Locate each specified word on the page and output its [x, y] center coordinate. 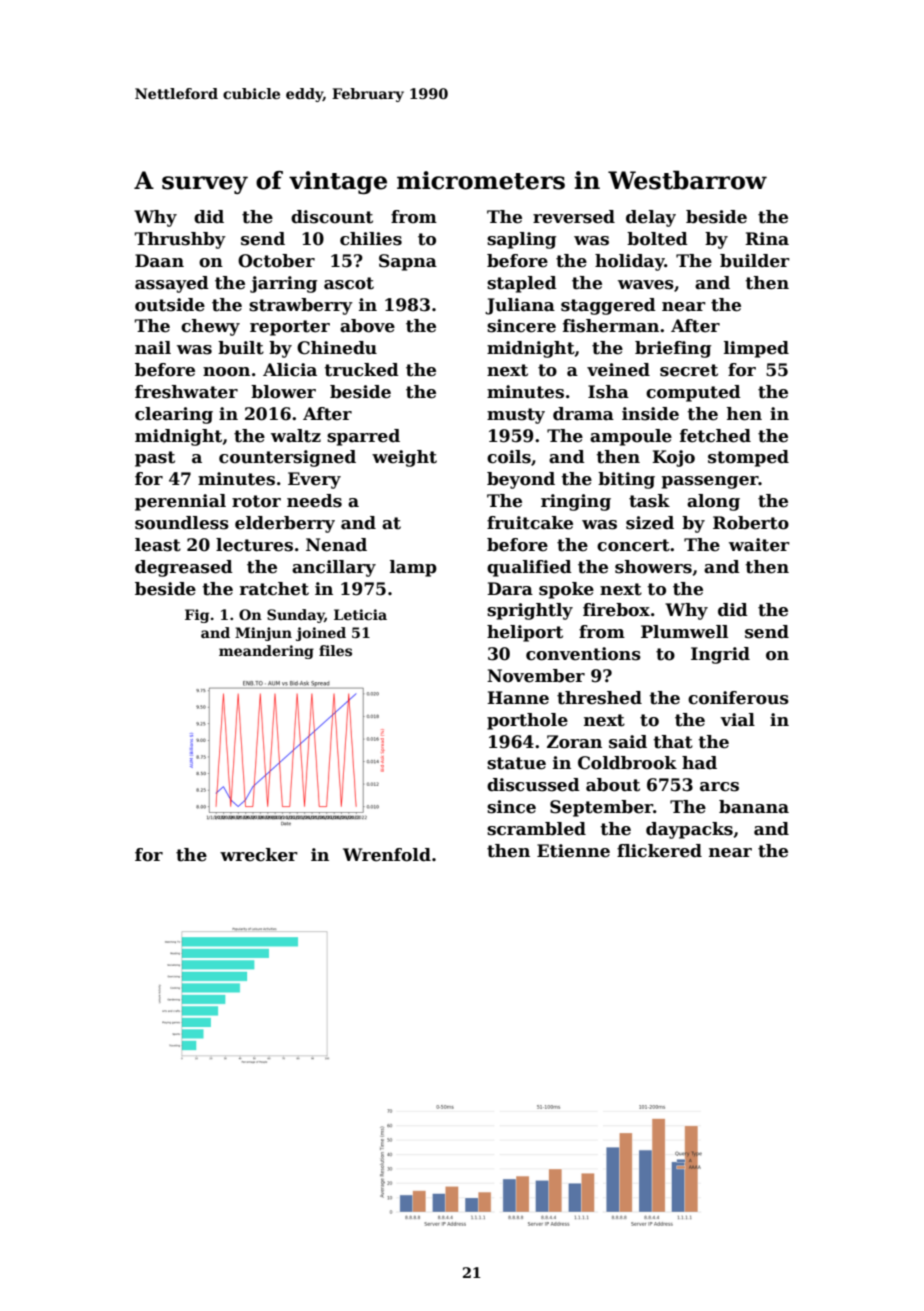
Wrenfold [387, 855]
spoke [566, 590]
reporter [290, 328]
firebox [616, 610]
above [367, 326]
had [699, 763]
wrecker [259, 855]
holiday [630, 262]
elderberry [285, 524]
